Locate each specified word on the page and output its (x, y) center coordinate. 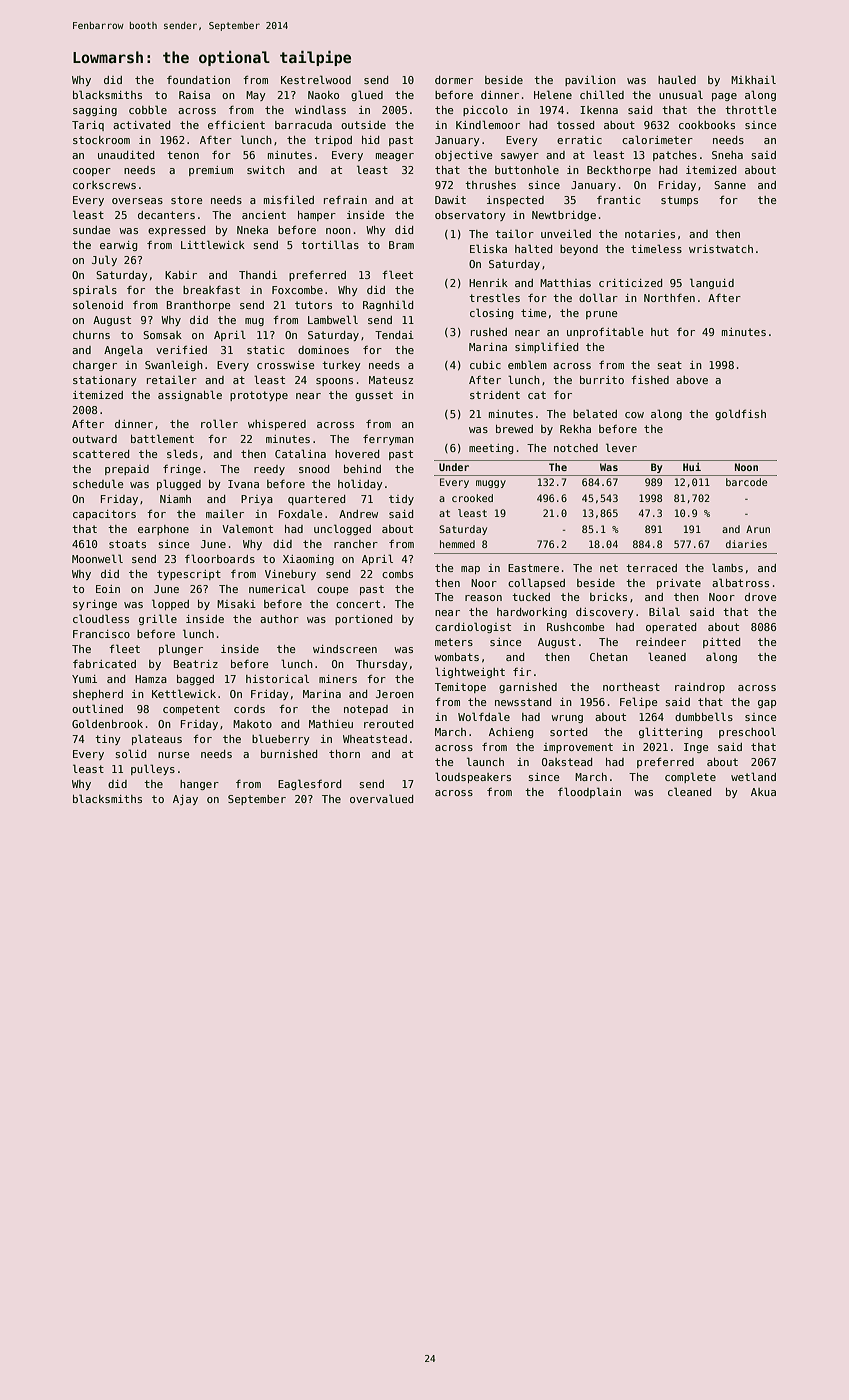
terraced (651, 568)
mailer (225, 513)
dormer (454, 80)
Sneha (727, 155)
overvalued (381, 798)
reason (483, 598)
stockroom (101, 140)
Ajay (185, 800)
